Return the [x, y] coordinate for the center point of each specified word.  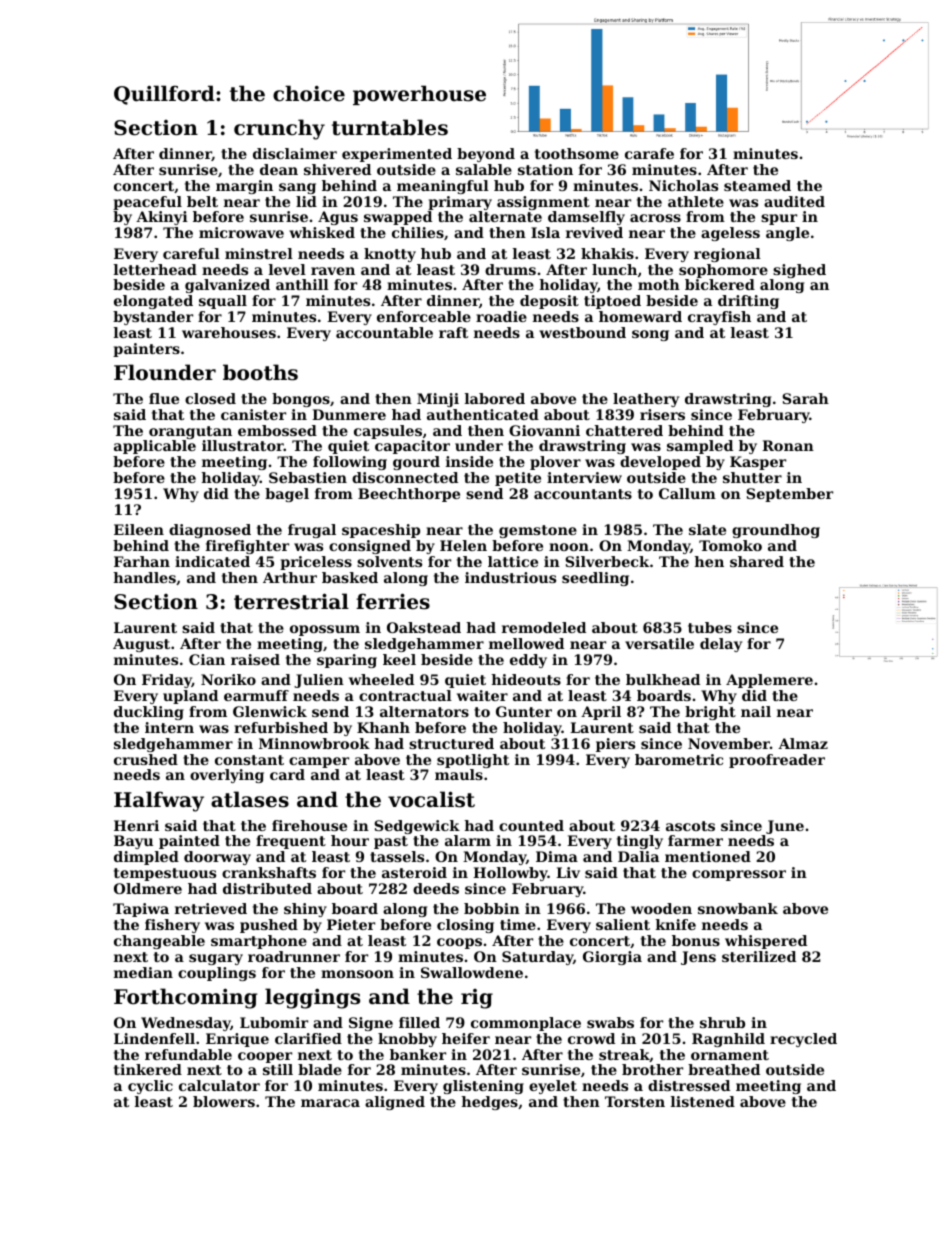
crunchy [279, 129]
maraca [330, 1103]
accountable [384, 332]
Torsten [635, 1101]
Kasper [758, 463]
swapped [398, 218]
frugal [312, 531]
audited [794, 201]
